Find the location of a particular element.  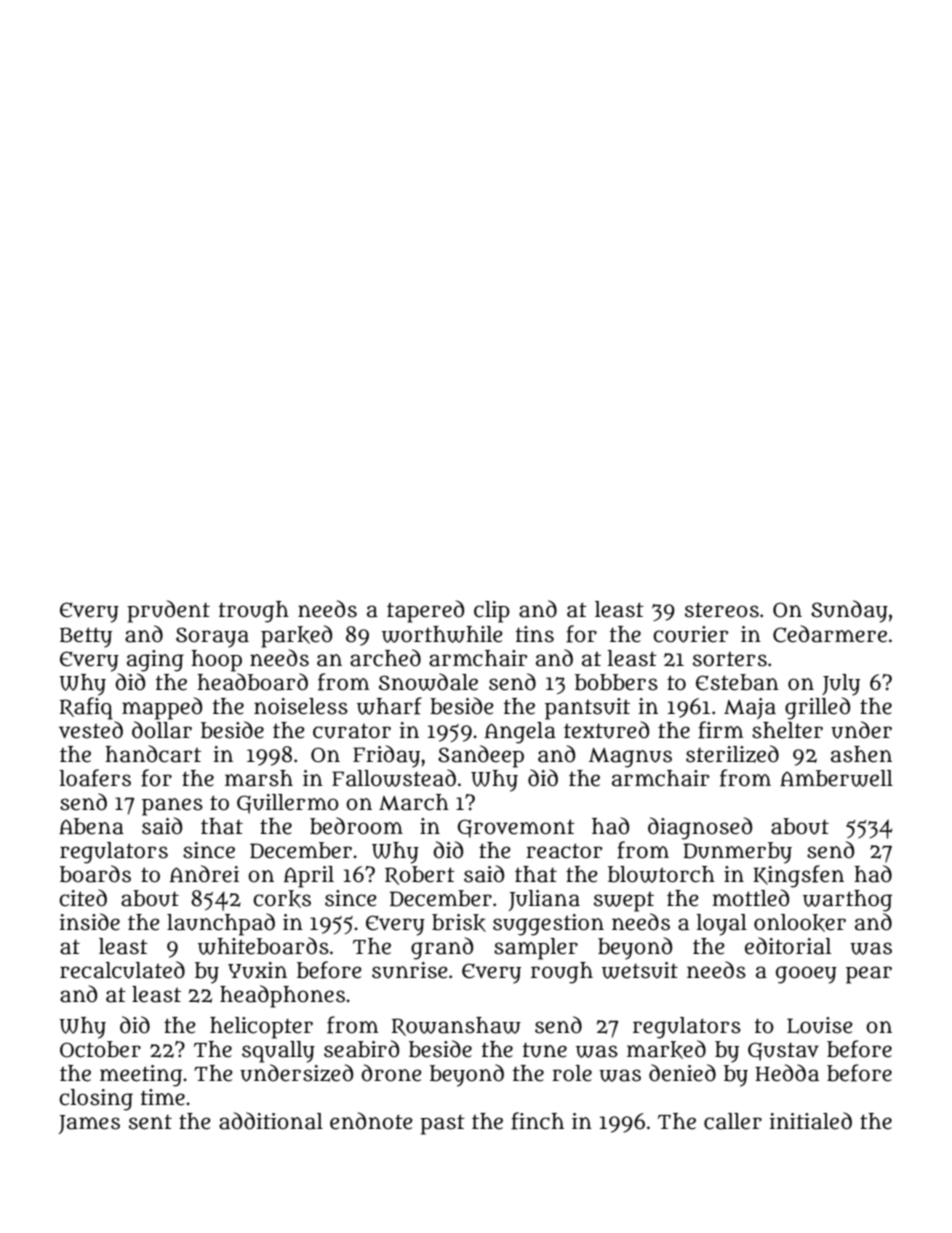

warthog is located at coordinates (847, 901).
